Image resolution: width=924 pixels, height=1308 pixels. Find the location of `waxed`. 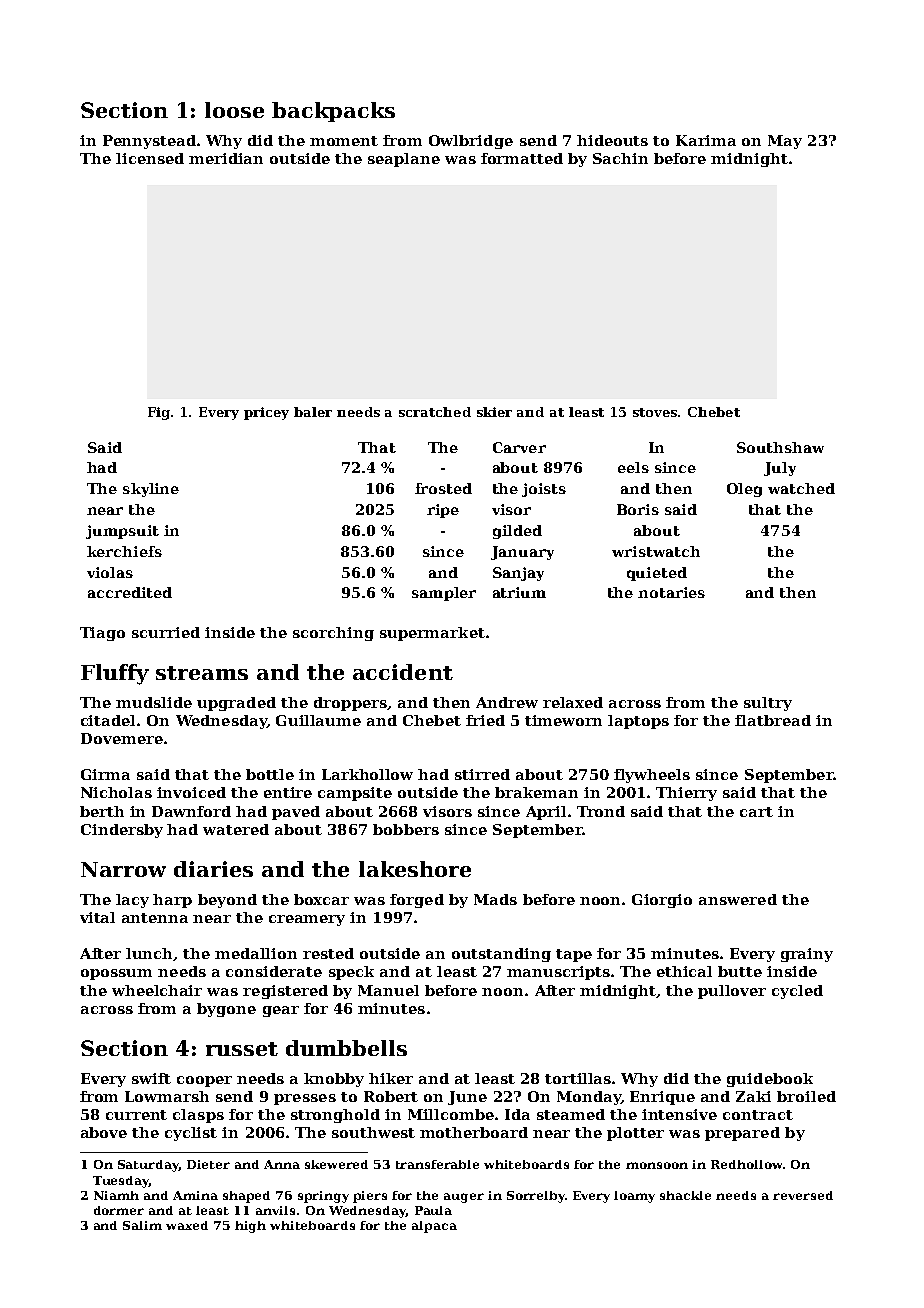

waxed is located at coordinates (187, 1225).
